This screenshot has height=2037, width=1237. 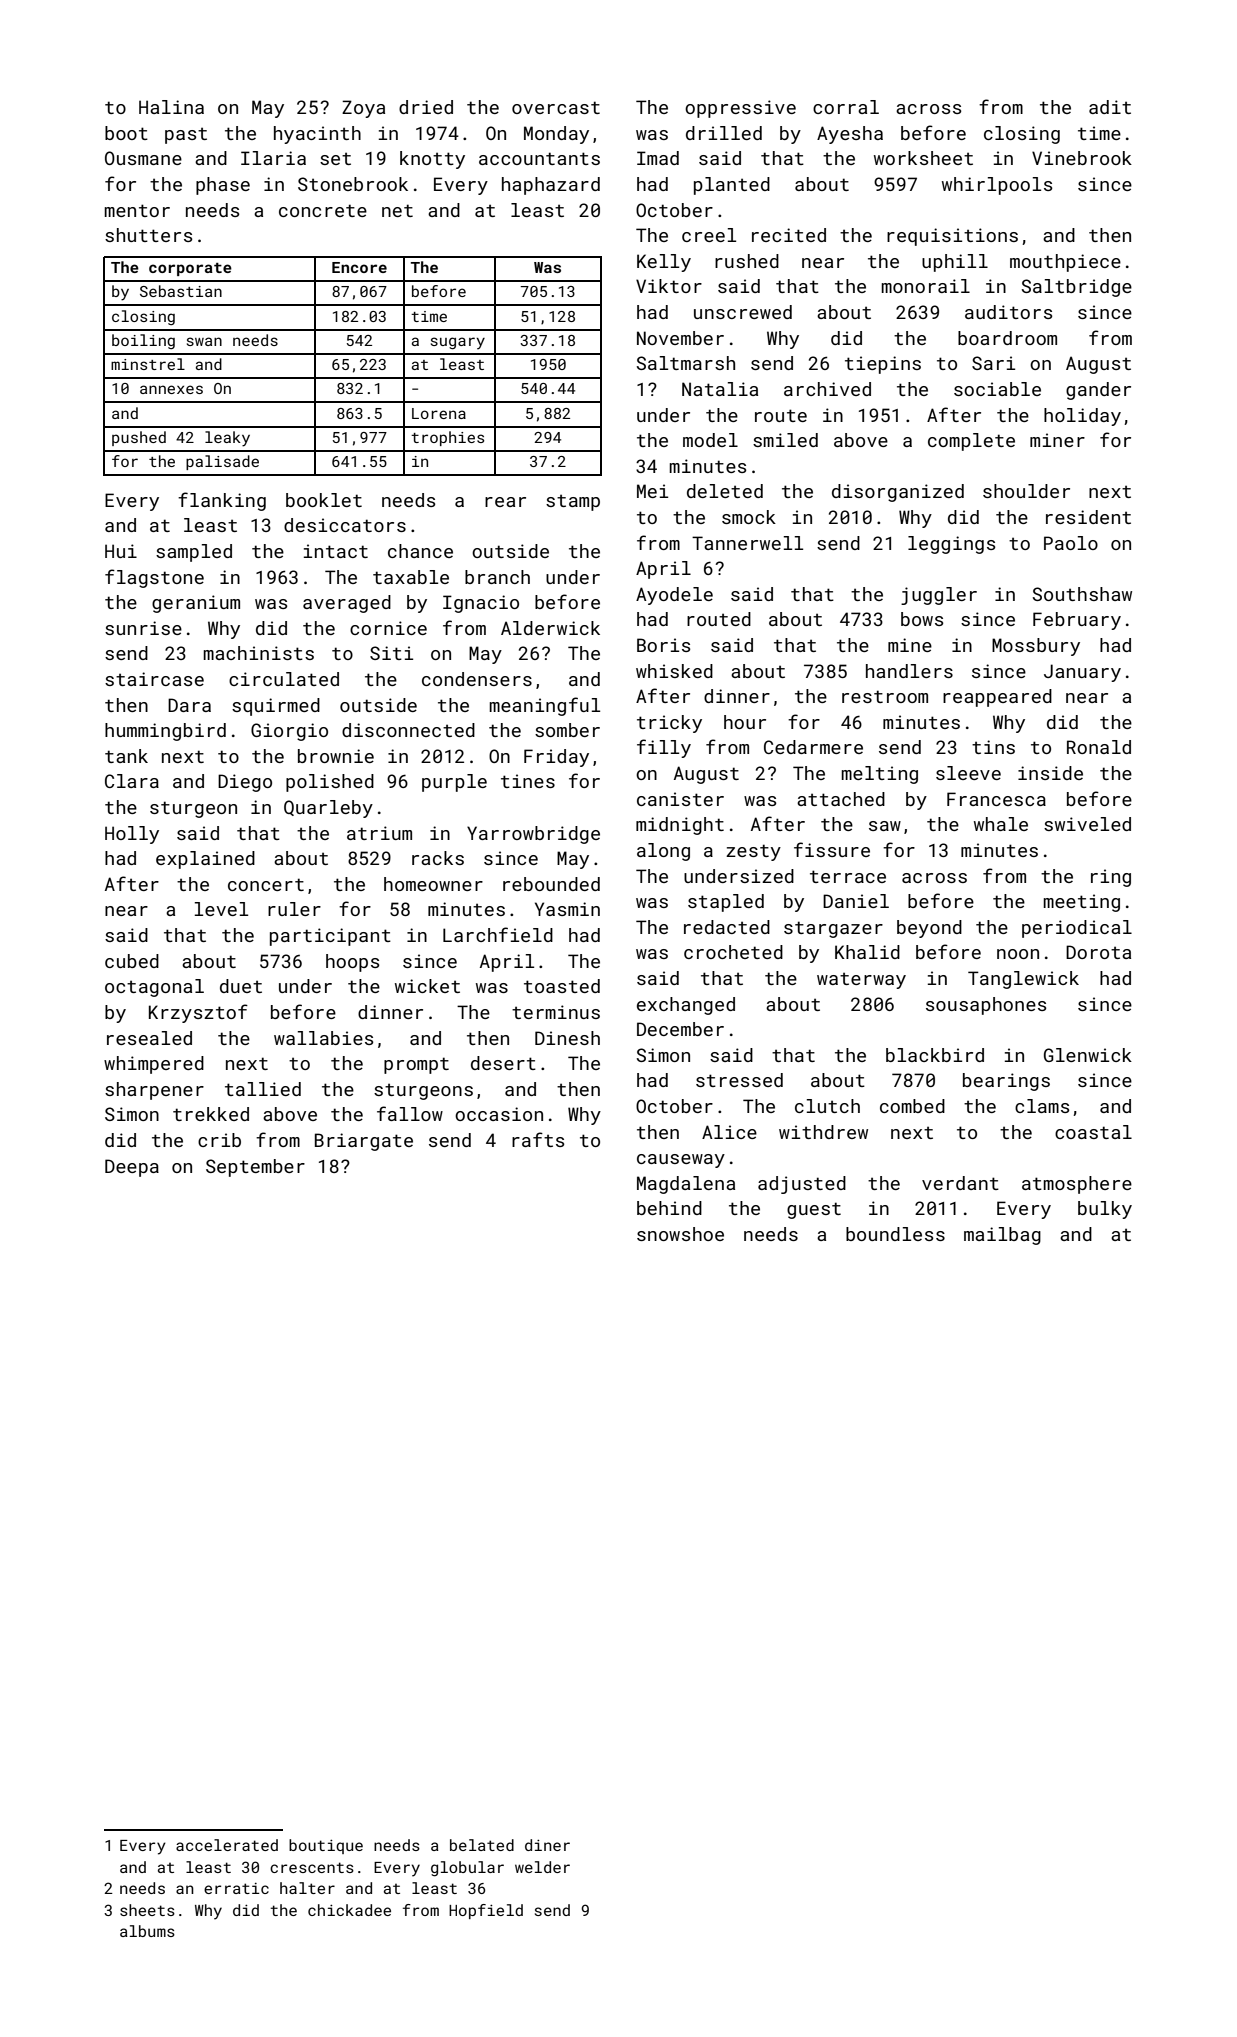 What do you see at coordinates (1002, 1236) in the screenshot?
I see `mailbag` at bounding box center [1002, 1236].
